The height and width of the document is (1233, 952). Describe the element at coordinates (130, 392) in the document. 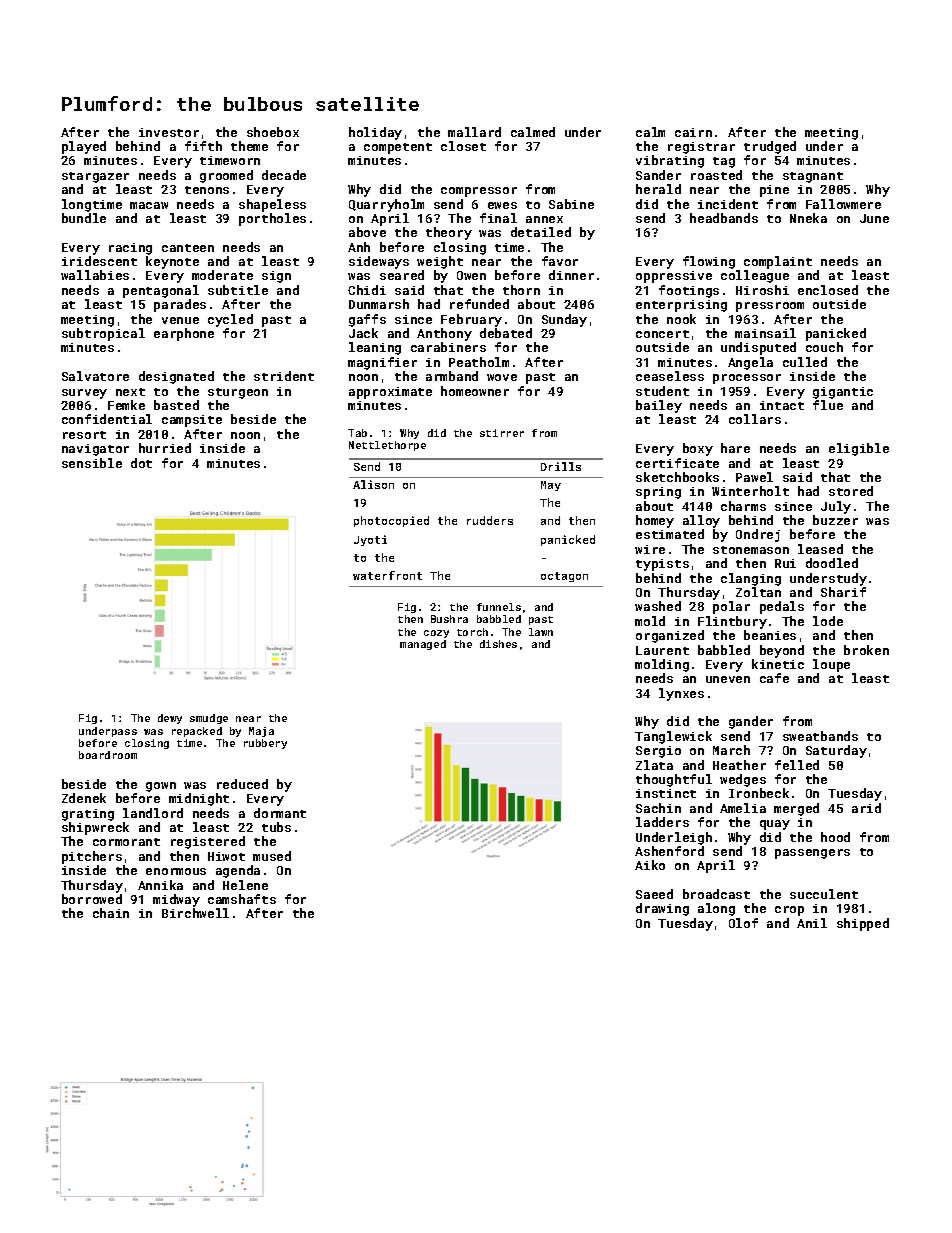

I see `next` at that location.
